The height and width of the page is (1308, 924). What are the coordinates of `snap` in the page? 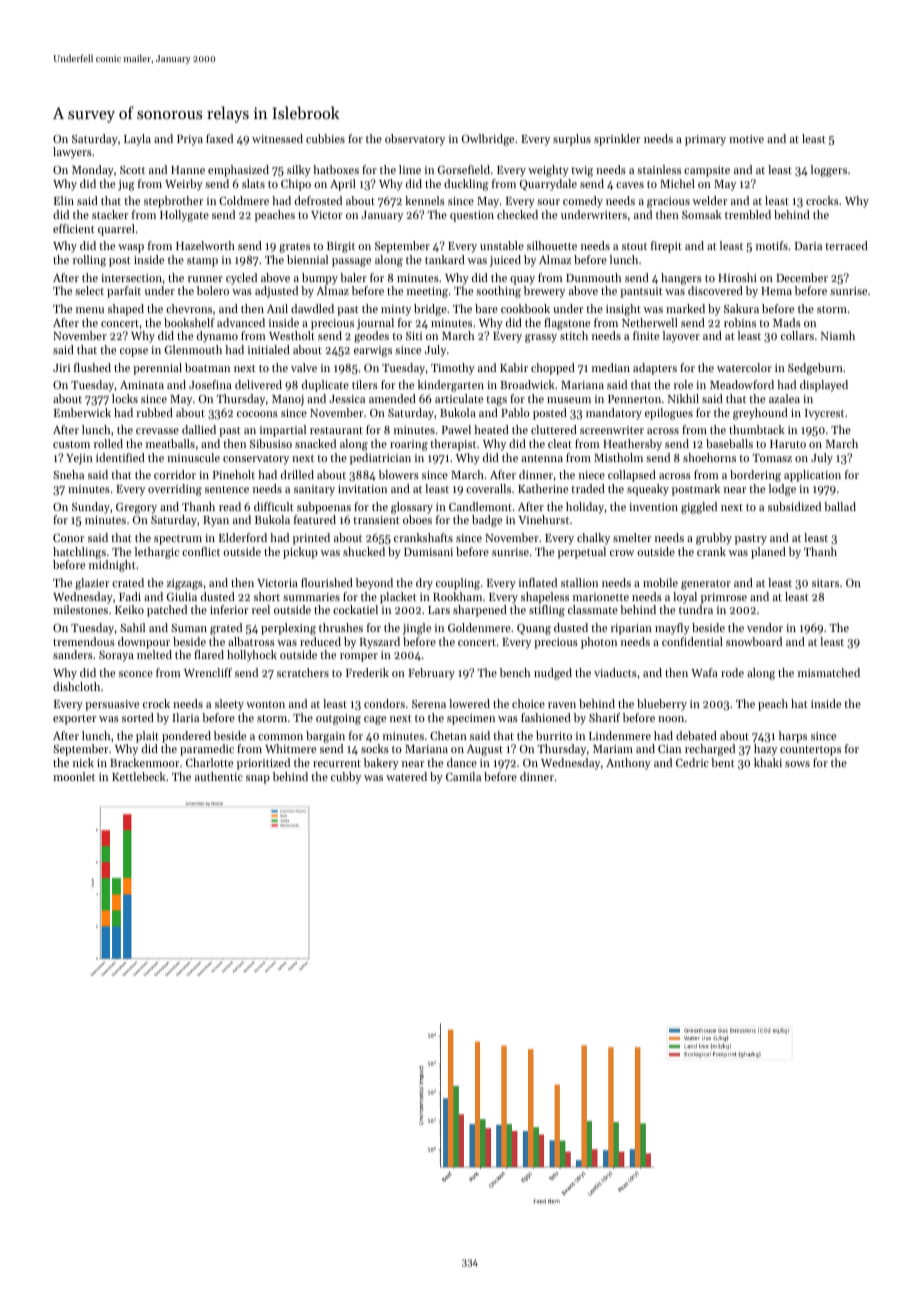 It's located at (258, 779).
